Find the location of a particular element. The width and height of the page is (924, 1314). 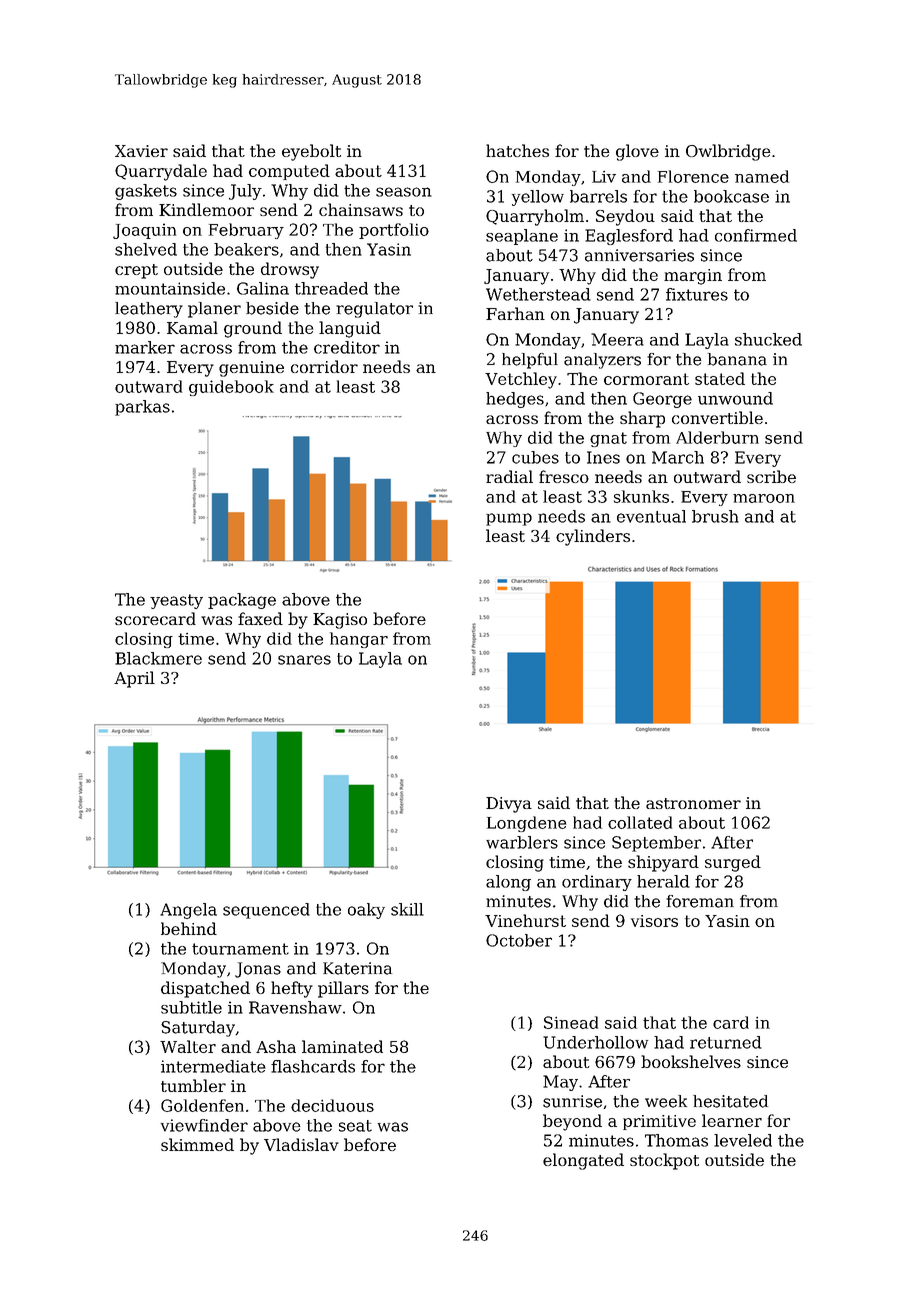

Divya is located at coordinates (509, 805).
